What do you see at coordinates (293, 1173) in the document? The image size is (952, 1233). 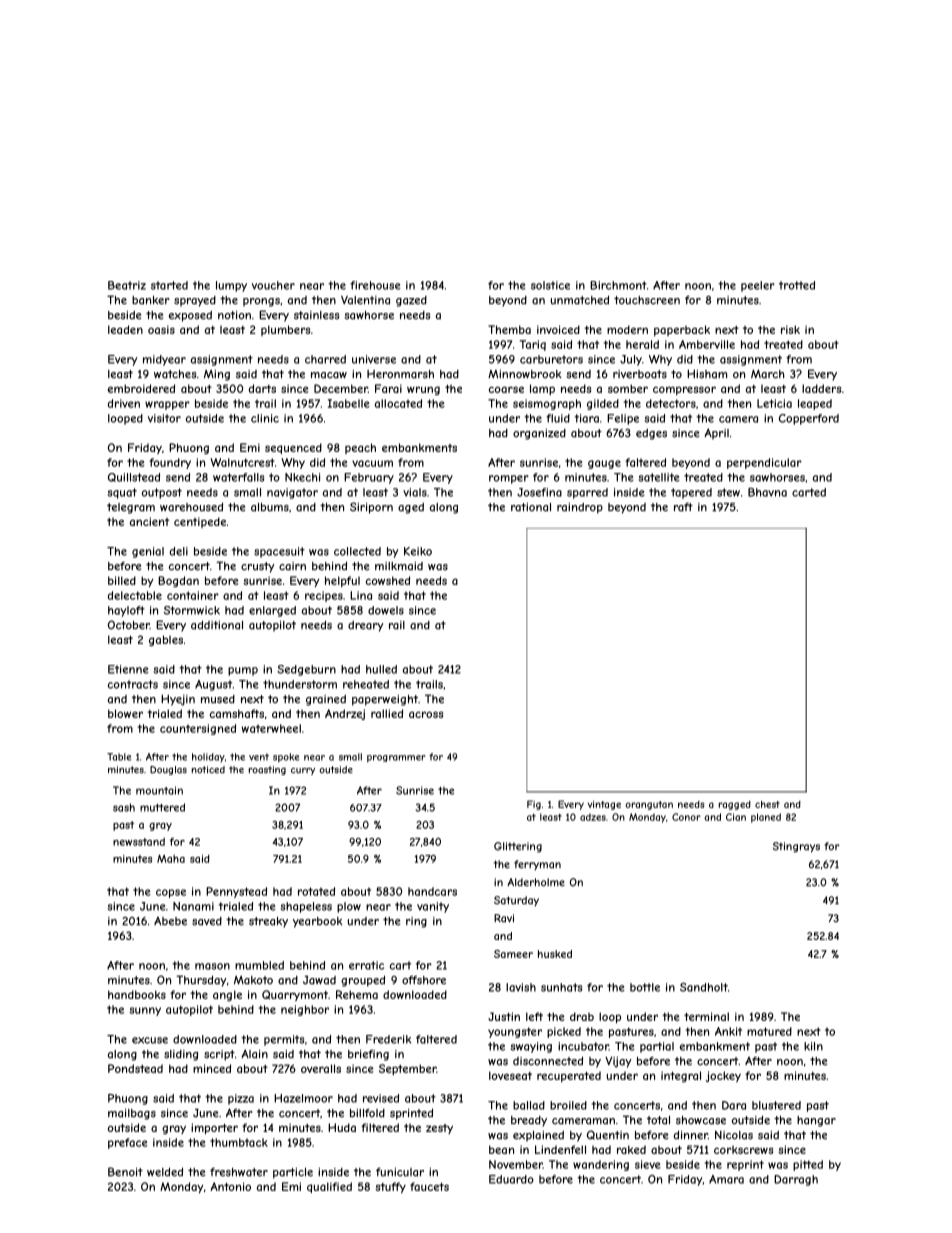 I see `particle` at bounding box center [293, 1173].
